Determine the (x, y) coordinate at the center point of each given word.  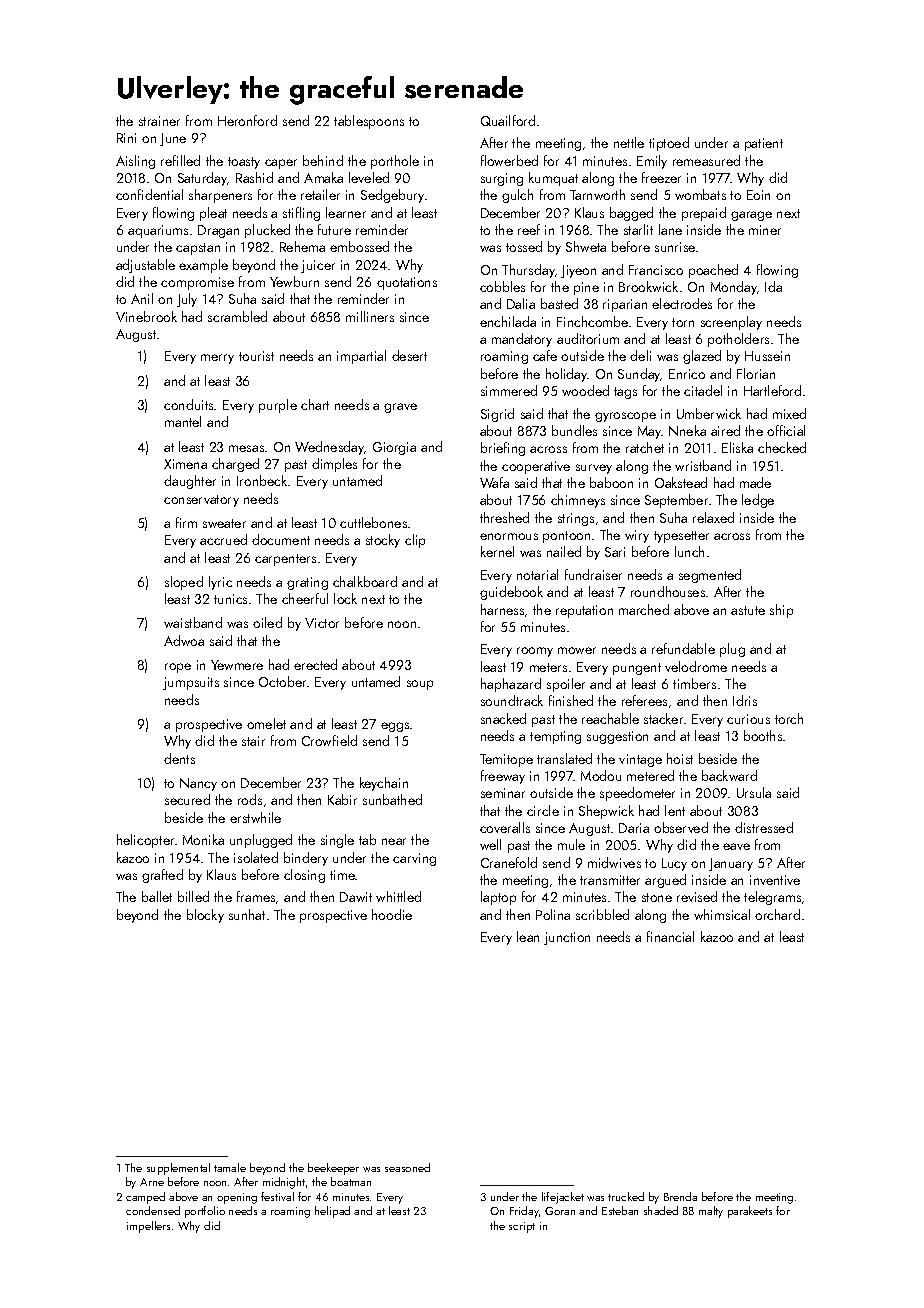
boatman (351, 1181)
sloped (184, 583)
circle (543, 810)
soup (420, 685)
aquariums (158, 231)
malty (711, 1212)
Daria (634, 828)
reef (529, 229)
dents (179, 758)
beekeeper (333, 1169)
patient (764, 144)
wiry (637, 536)
